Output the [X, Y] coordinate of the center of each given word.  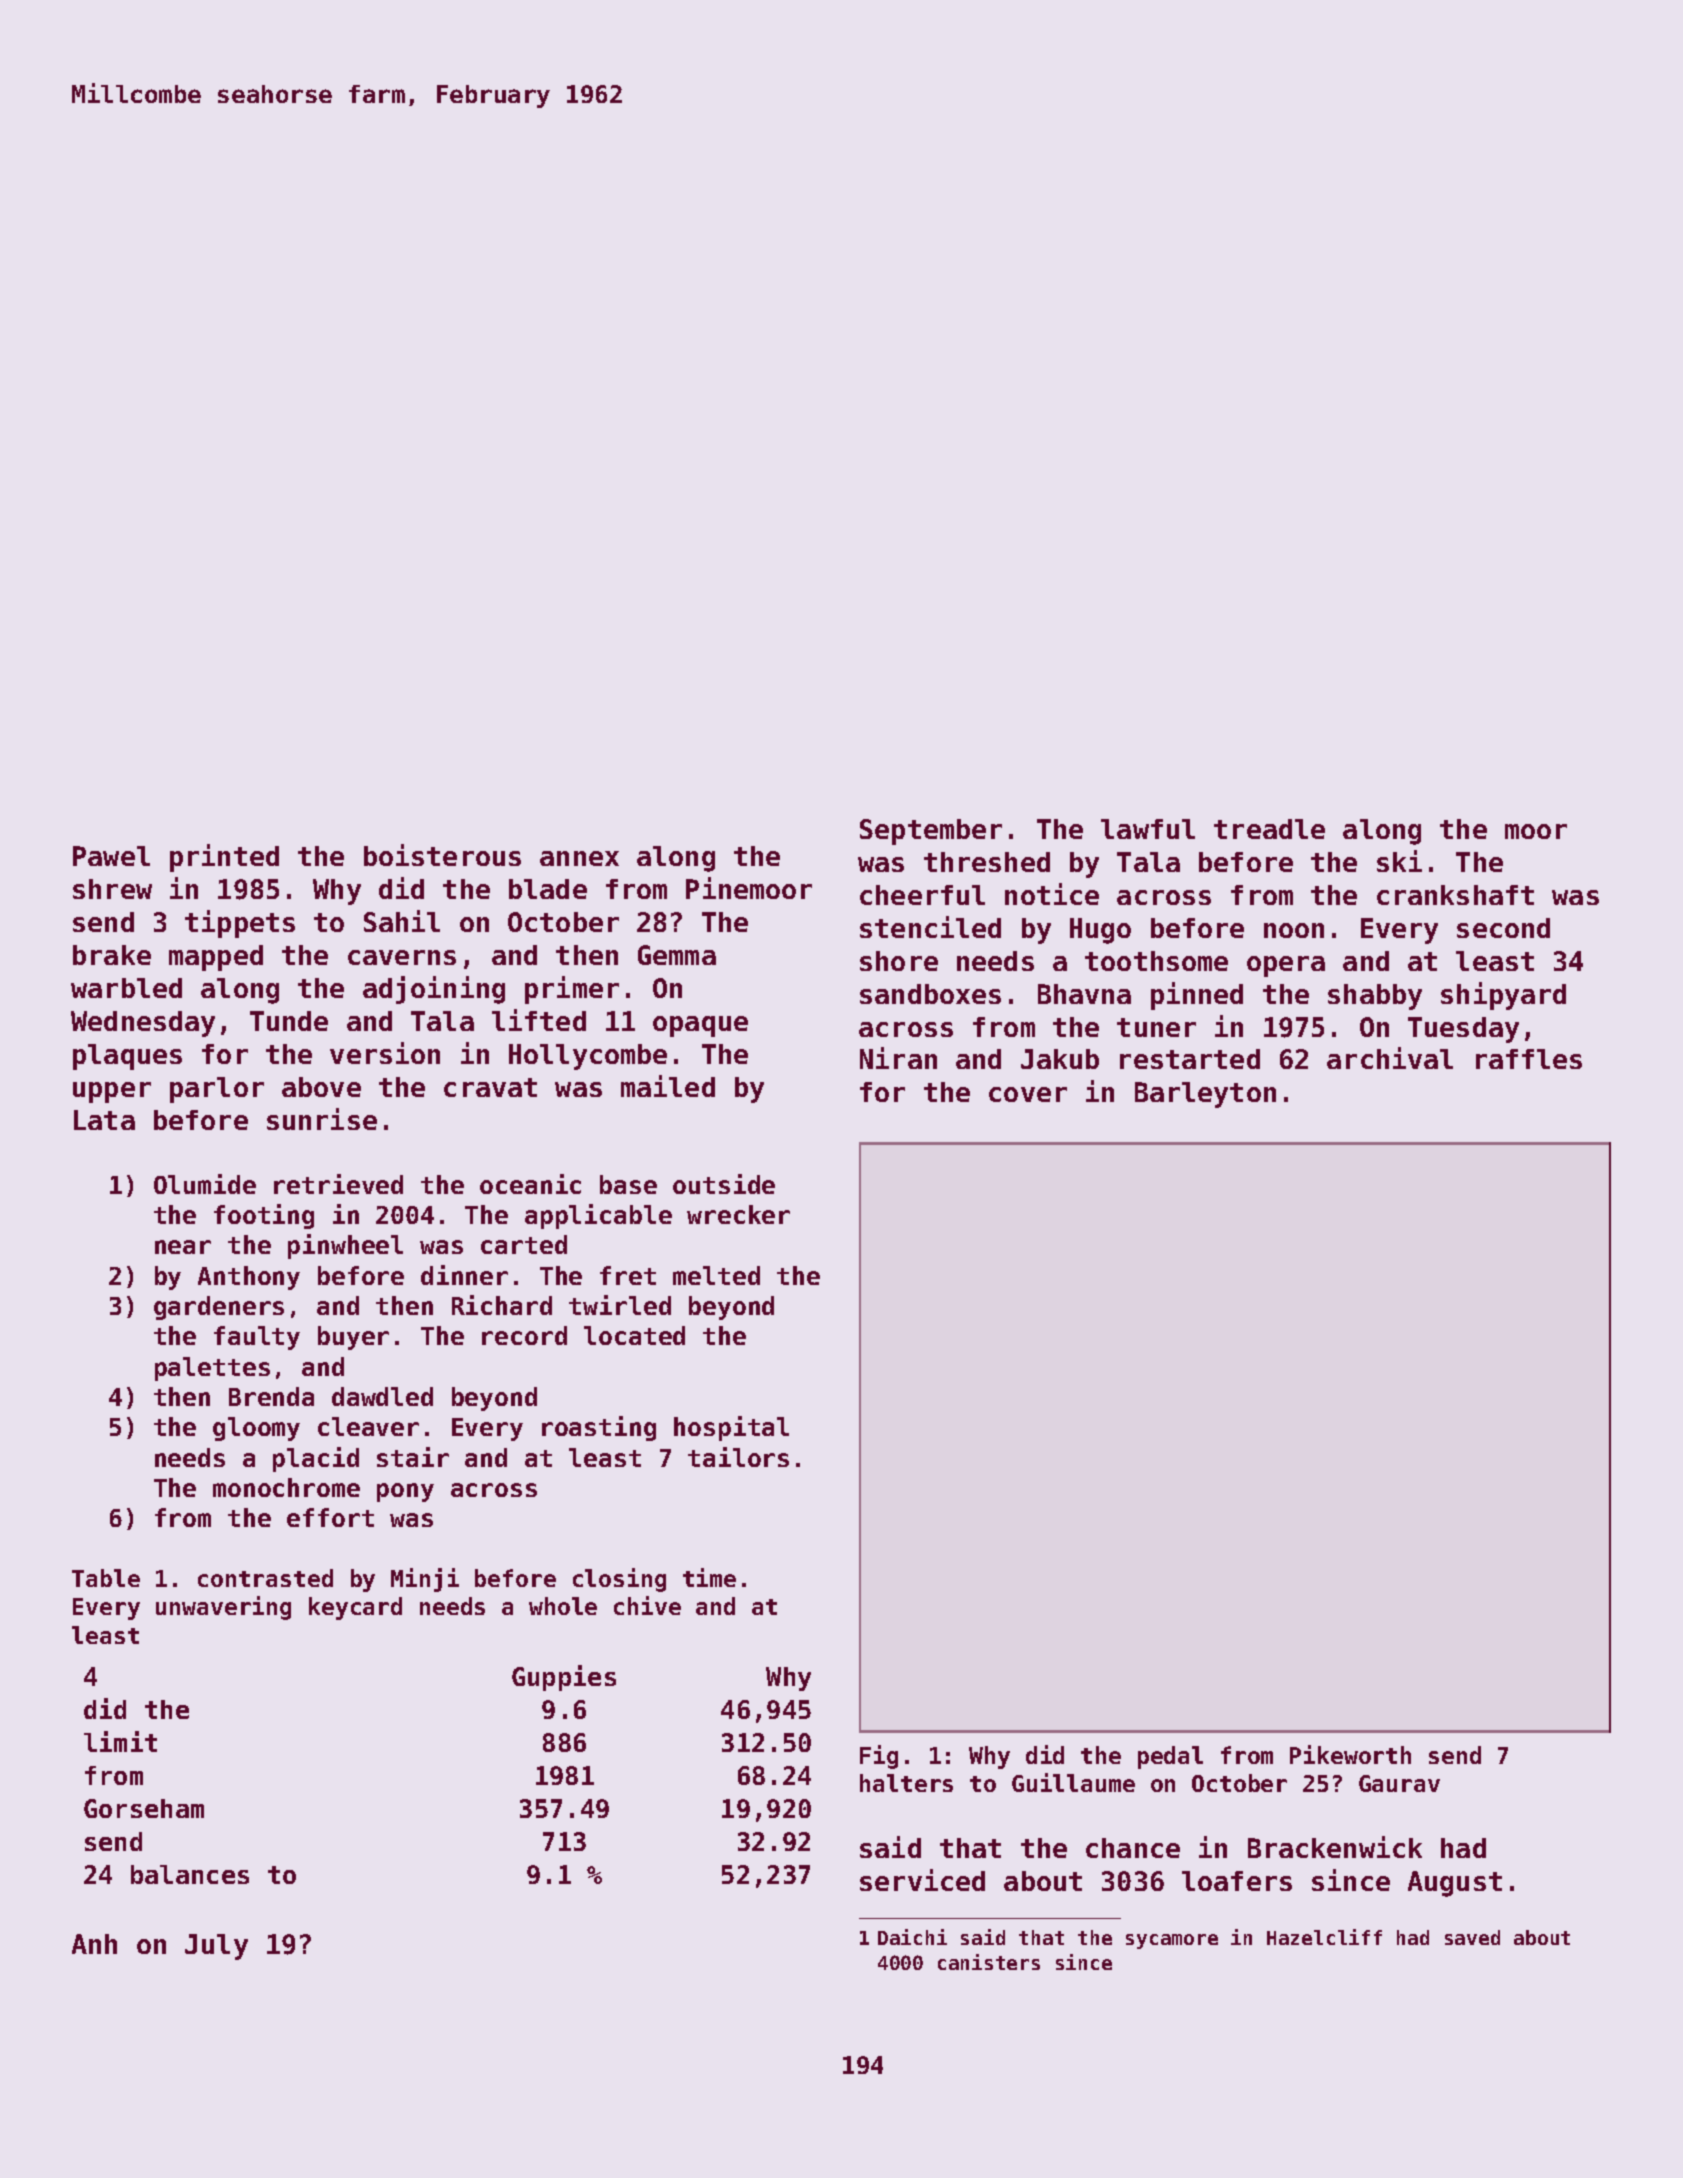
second [1503, 928]
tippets [240, 924]
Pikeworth [1350, 1754]
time [709, 1577]
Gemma [677, 955]
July [216, 1947]
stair [413, 1457]
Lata [104, 1120]
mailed [668, 1086]
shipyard [1503, 996]
